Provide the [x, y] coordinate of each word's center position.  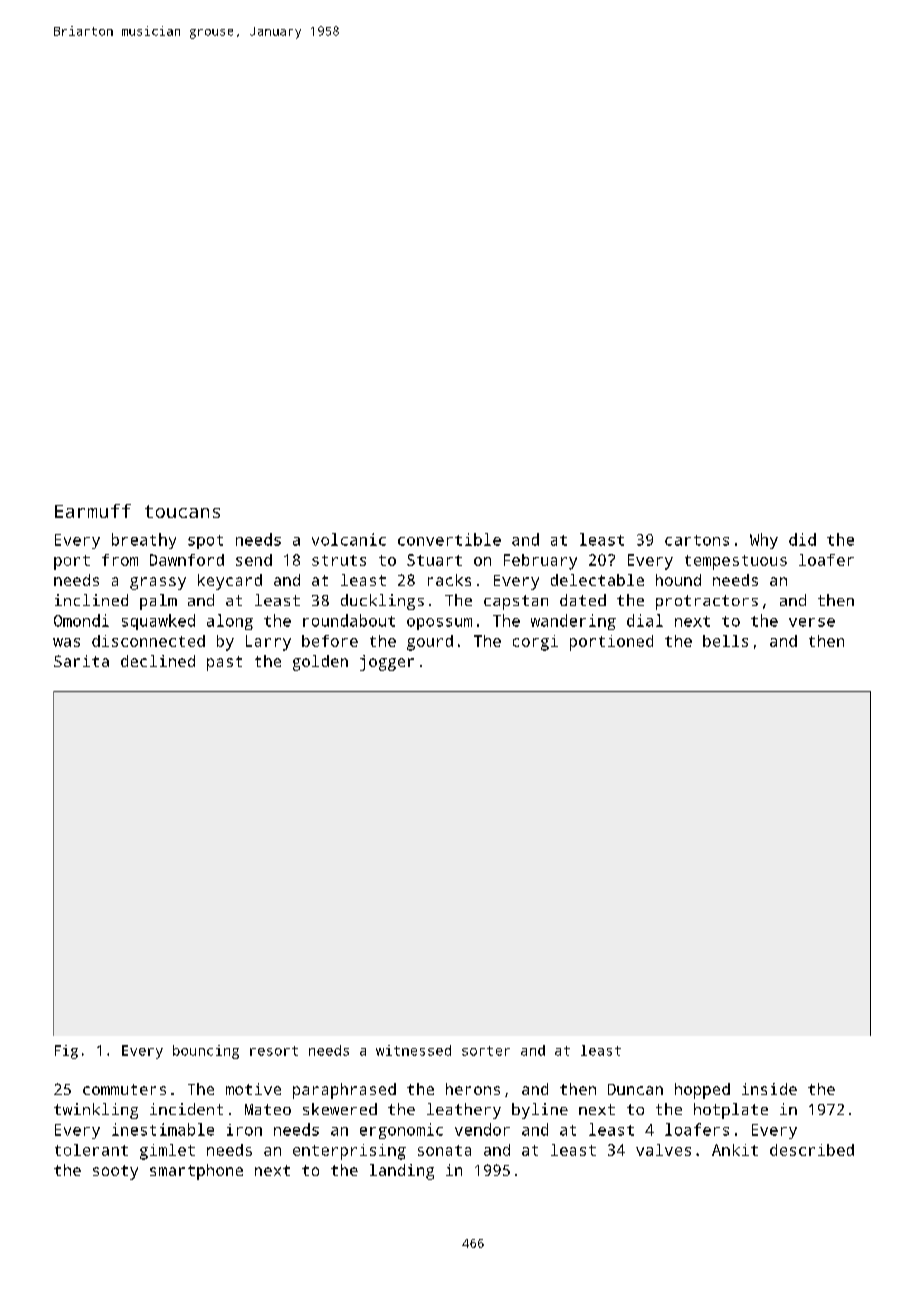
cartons [697, 540]
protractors [707, 602]
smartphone [196, 1172]
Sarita [81, 661]
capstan [516, 602]
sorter [486, 1051]
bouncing [206, 1052]
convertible [449, 539]
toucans [182, 511]
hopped [702, 1091]
